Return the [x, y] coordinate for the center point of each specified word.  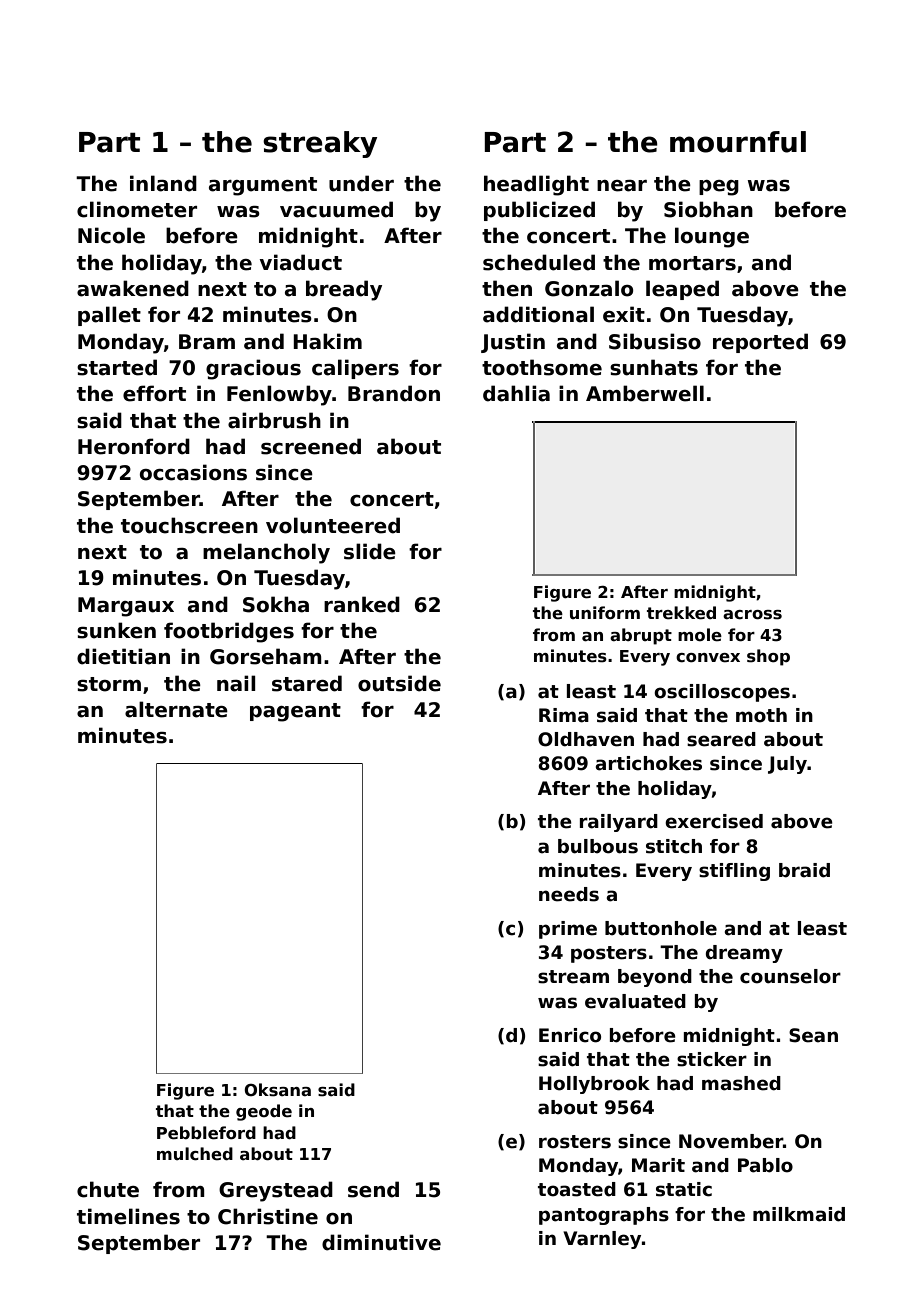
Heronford [134, 446]
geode [264, 1112]
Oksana [277, 1090]
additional [538, 314]
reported [760, 343]
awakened [133, 288]
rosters [575, 1142]
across [752, 615]
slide [370, 551]
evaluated [635, 1001]
